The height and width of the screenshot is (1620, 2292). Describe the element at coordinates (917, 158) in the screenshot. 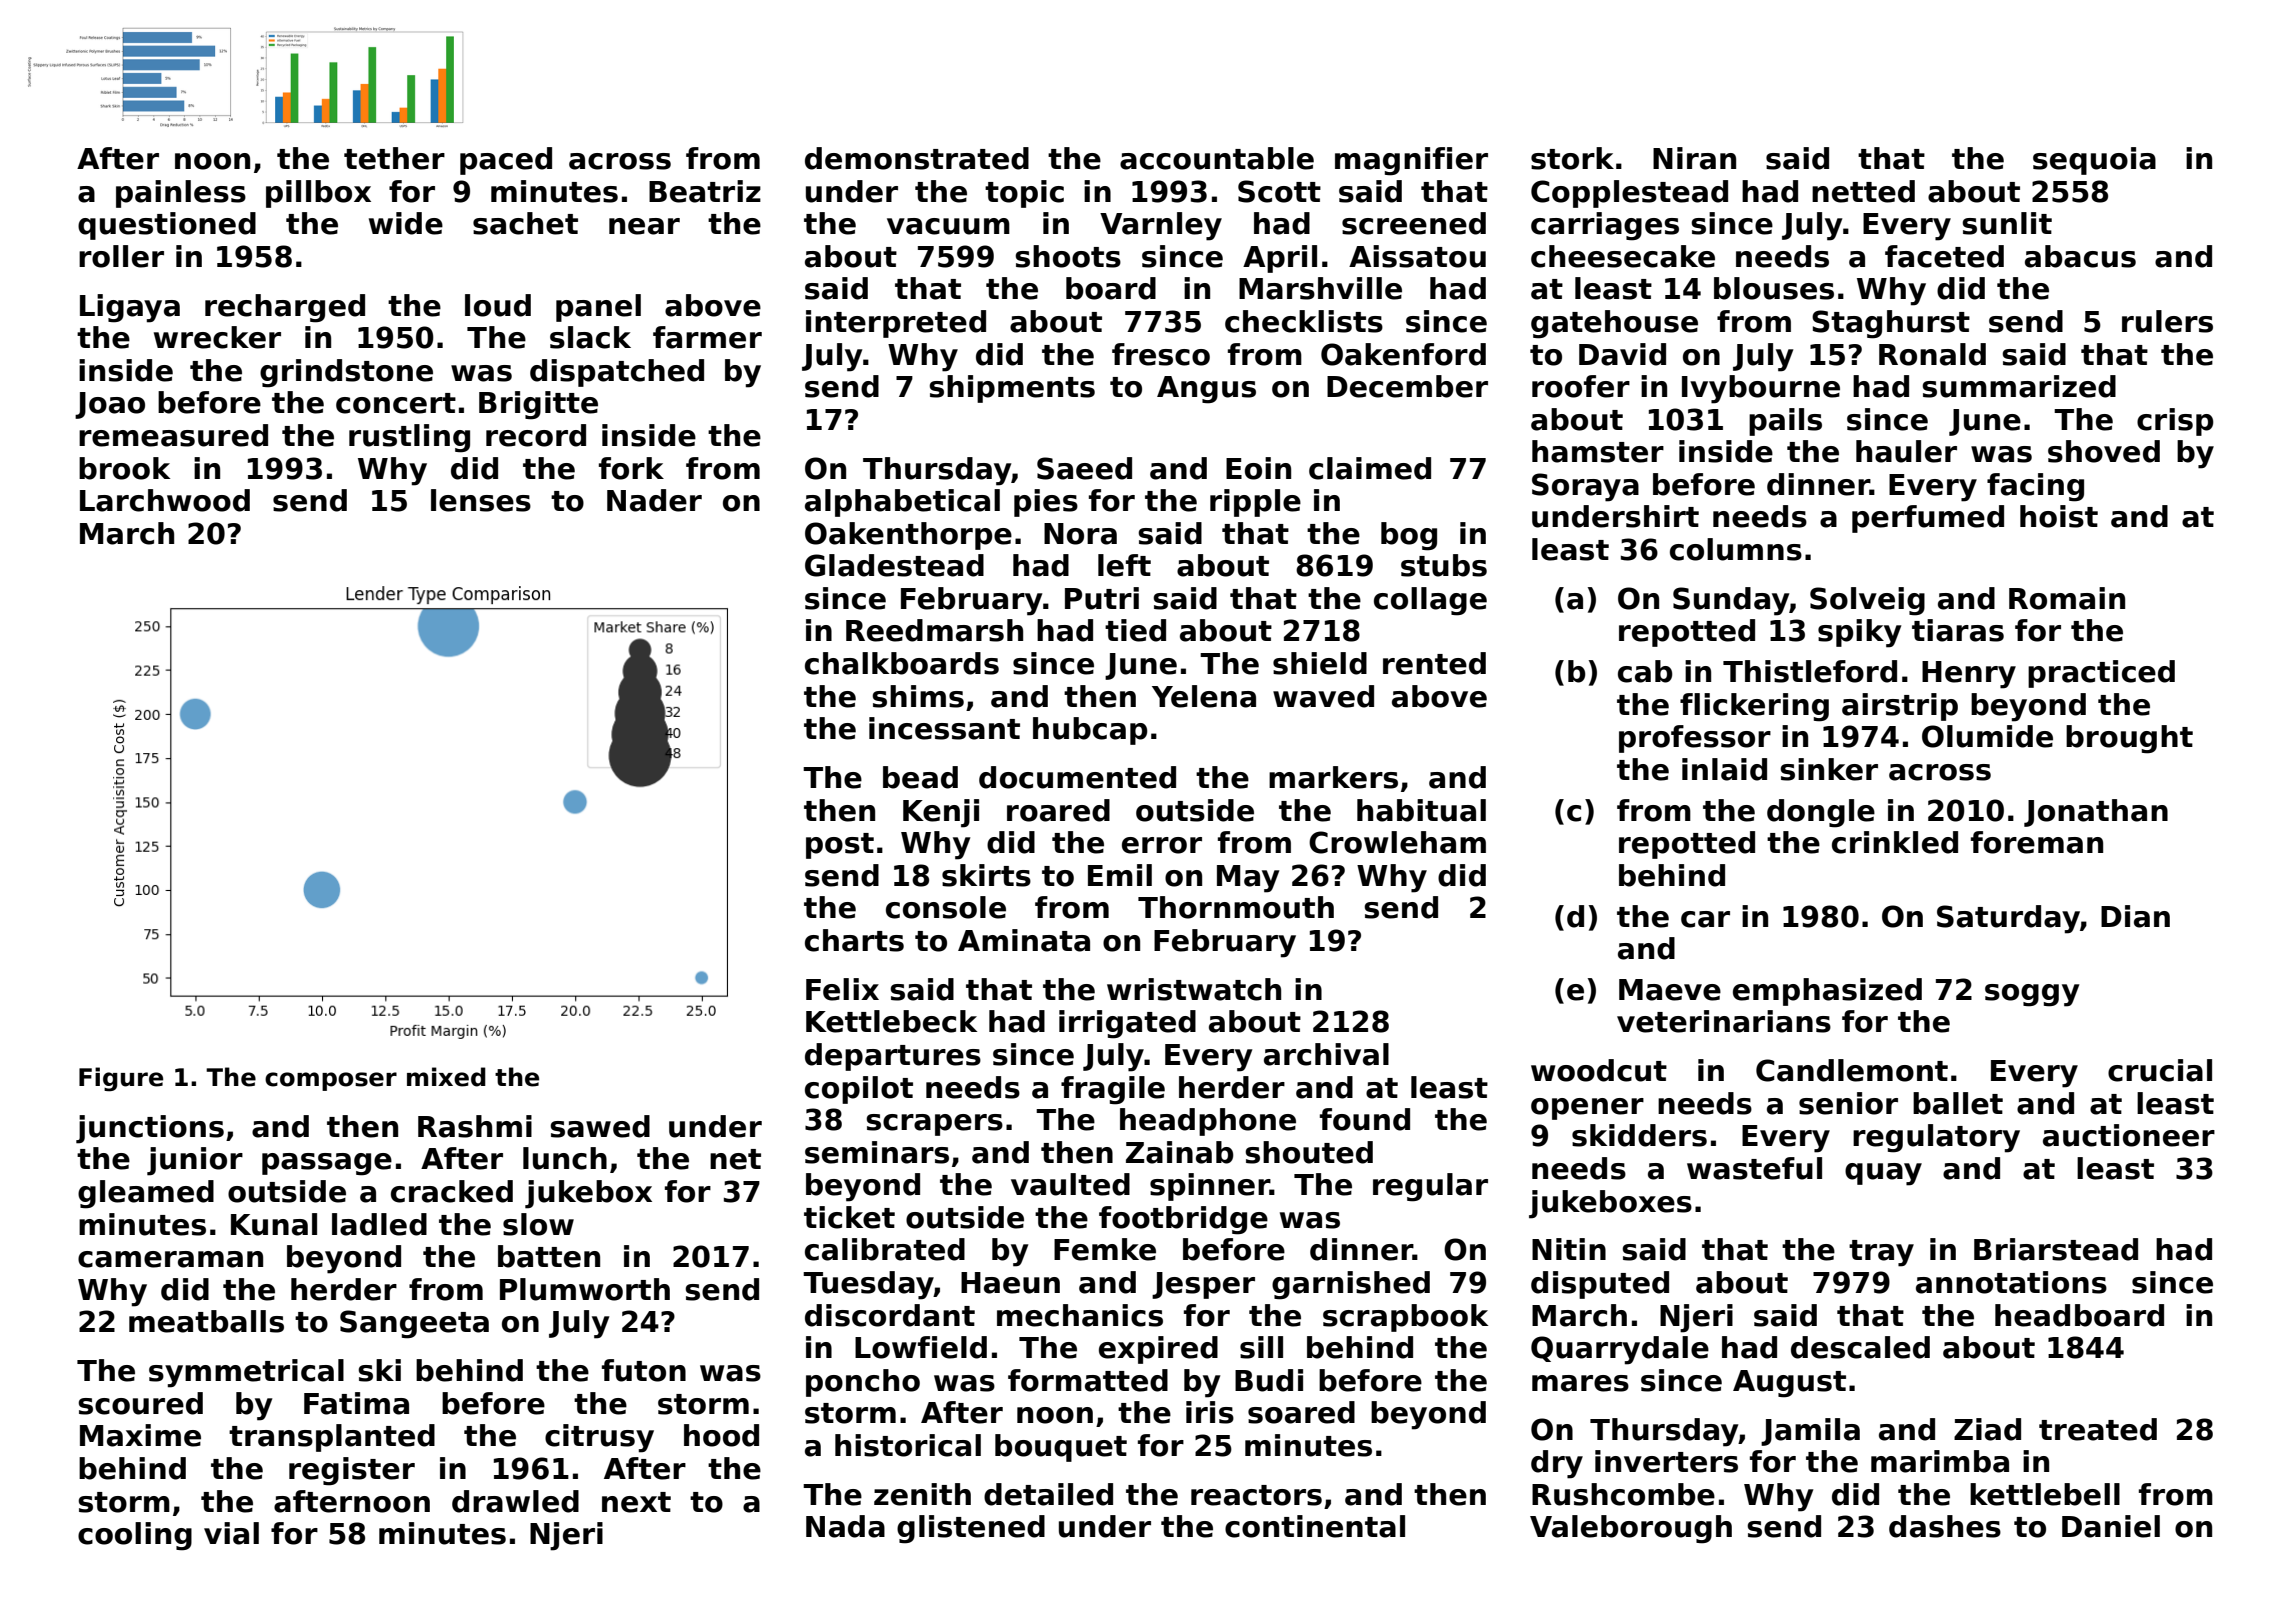

I see `demonstrated` at that location.
